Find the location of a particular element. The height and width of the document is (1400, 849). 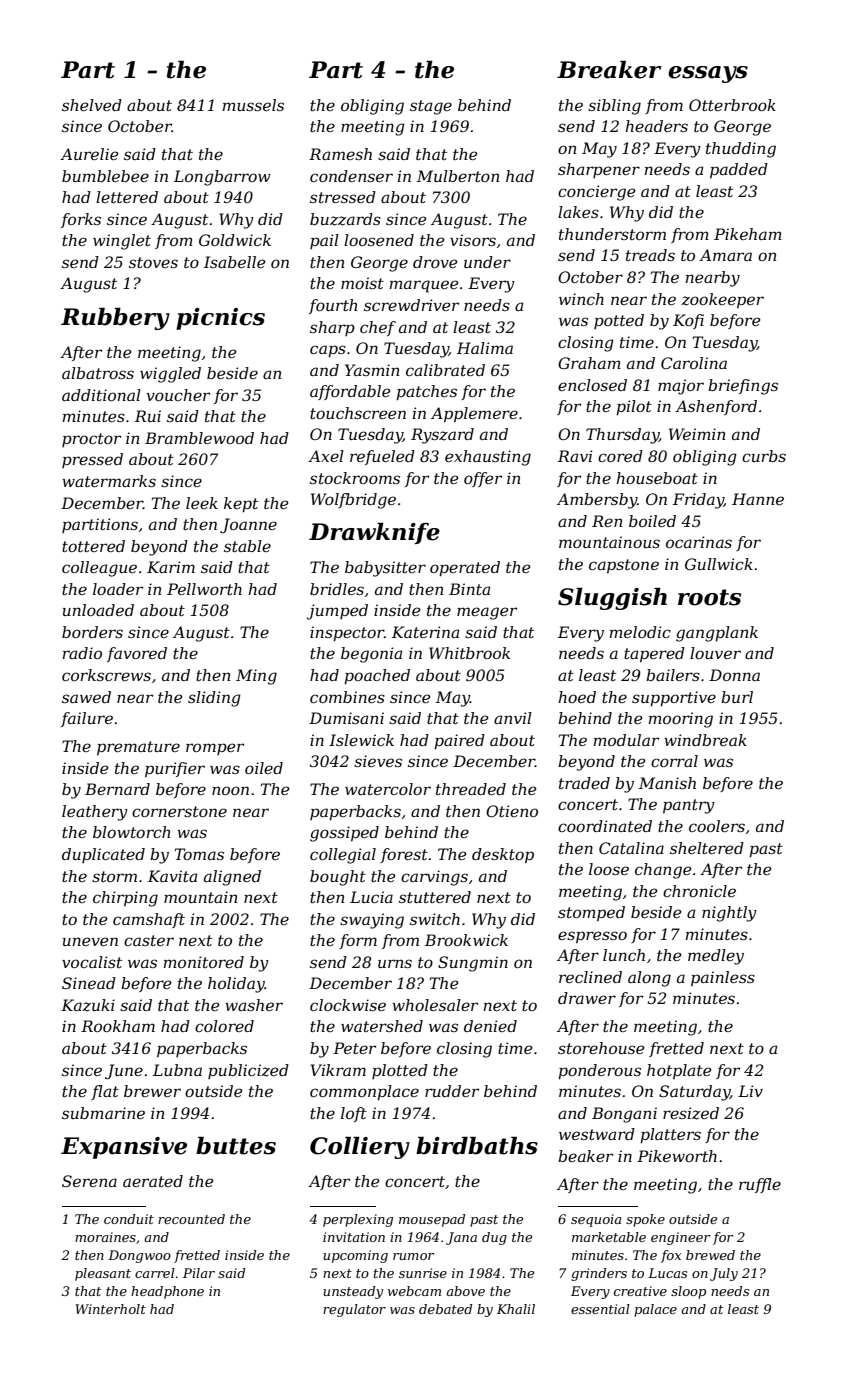

Ambersby is located at coordinates (597, 501).
